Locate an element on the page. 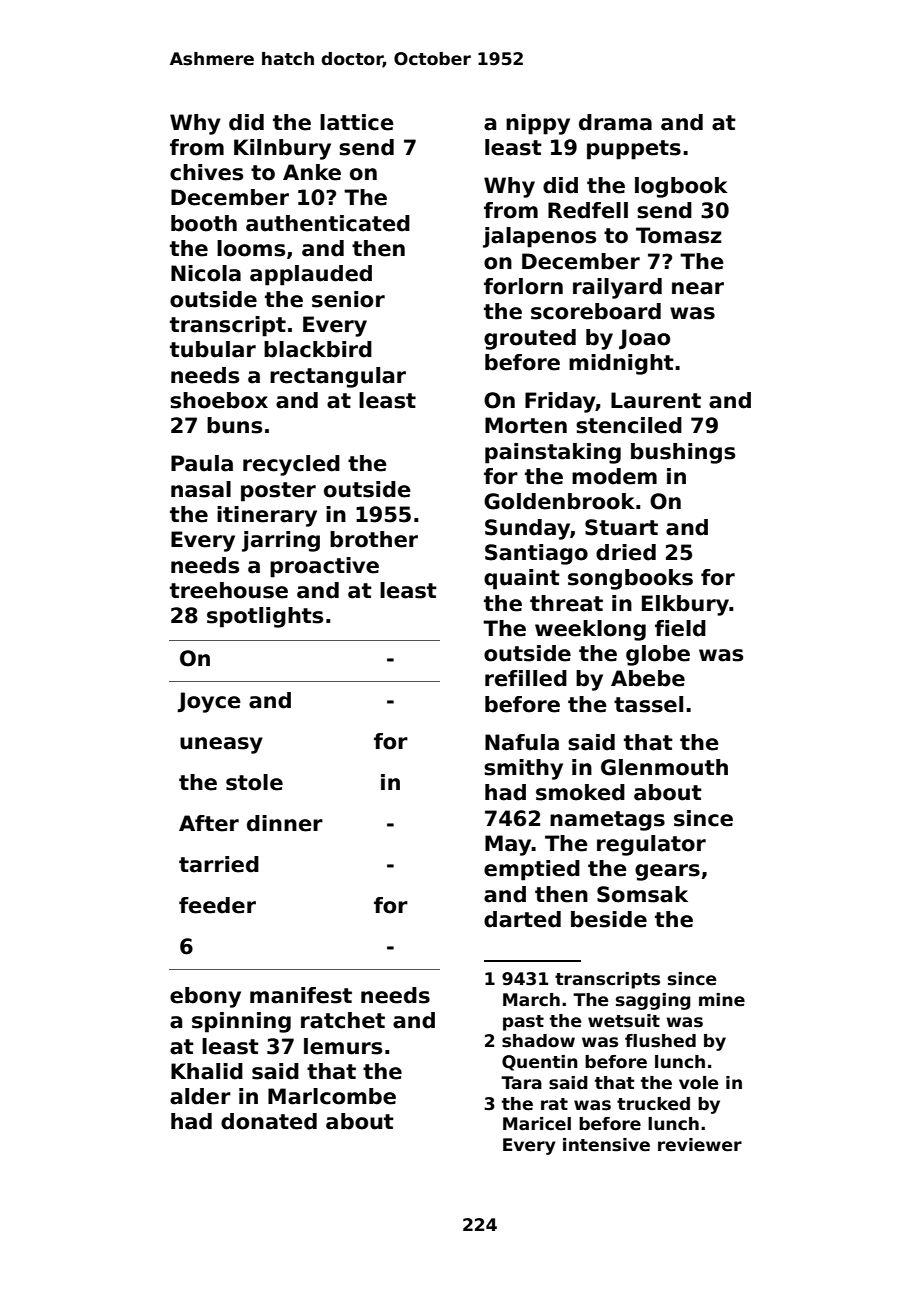 The height and width of the page is (1311, 924). drama is located at coordinates (615, 122).
